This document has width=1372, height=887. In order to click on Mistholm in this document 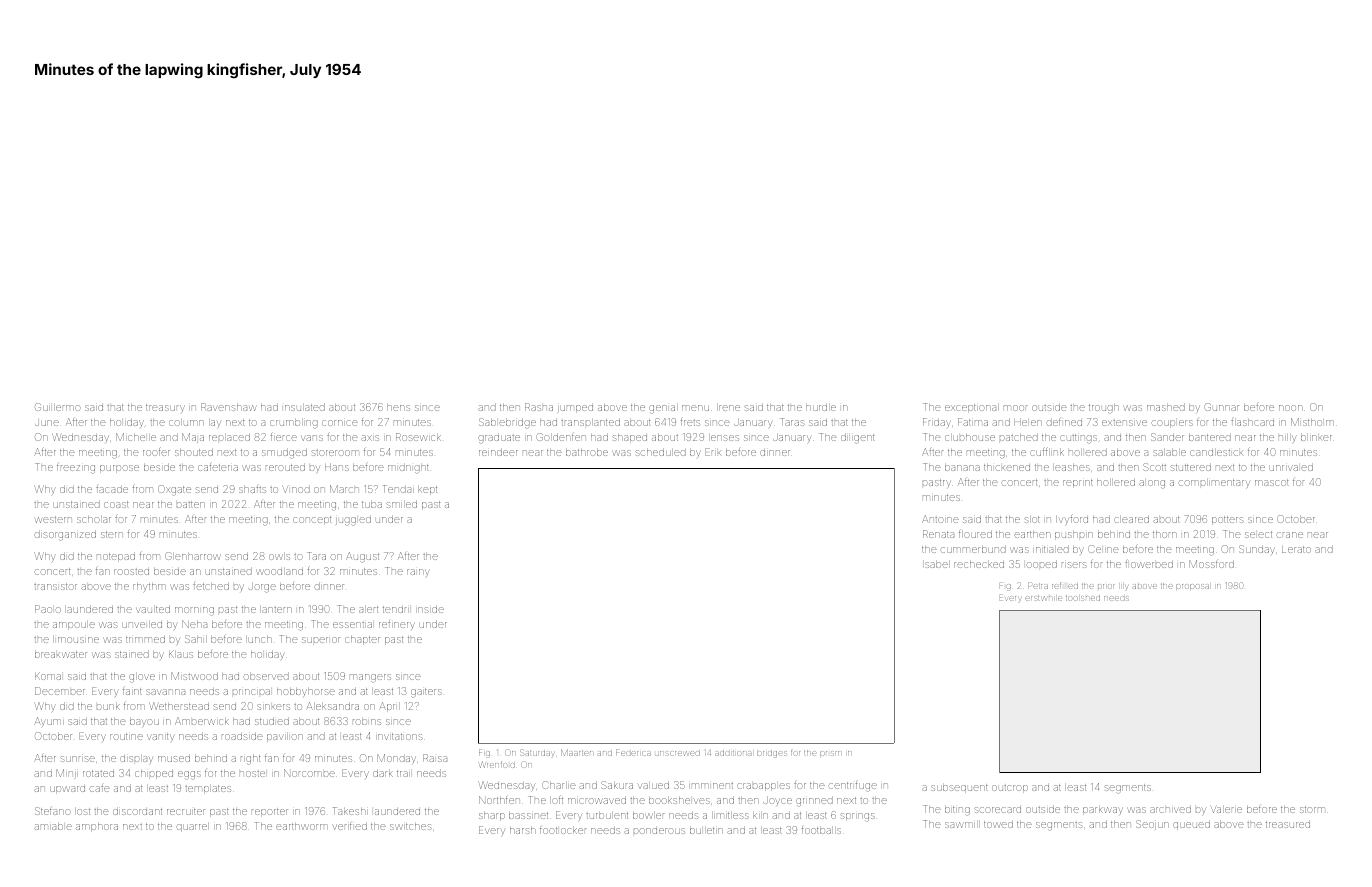, I will do `click(1312, 422)`.
